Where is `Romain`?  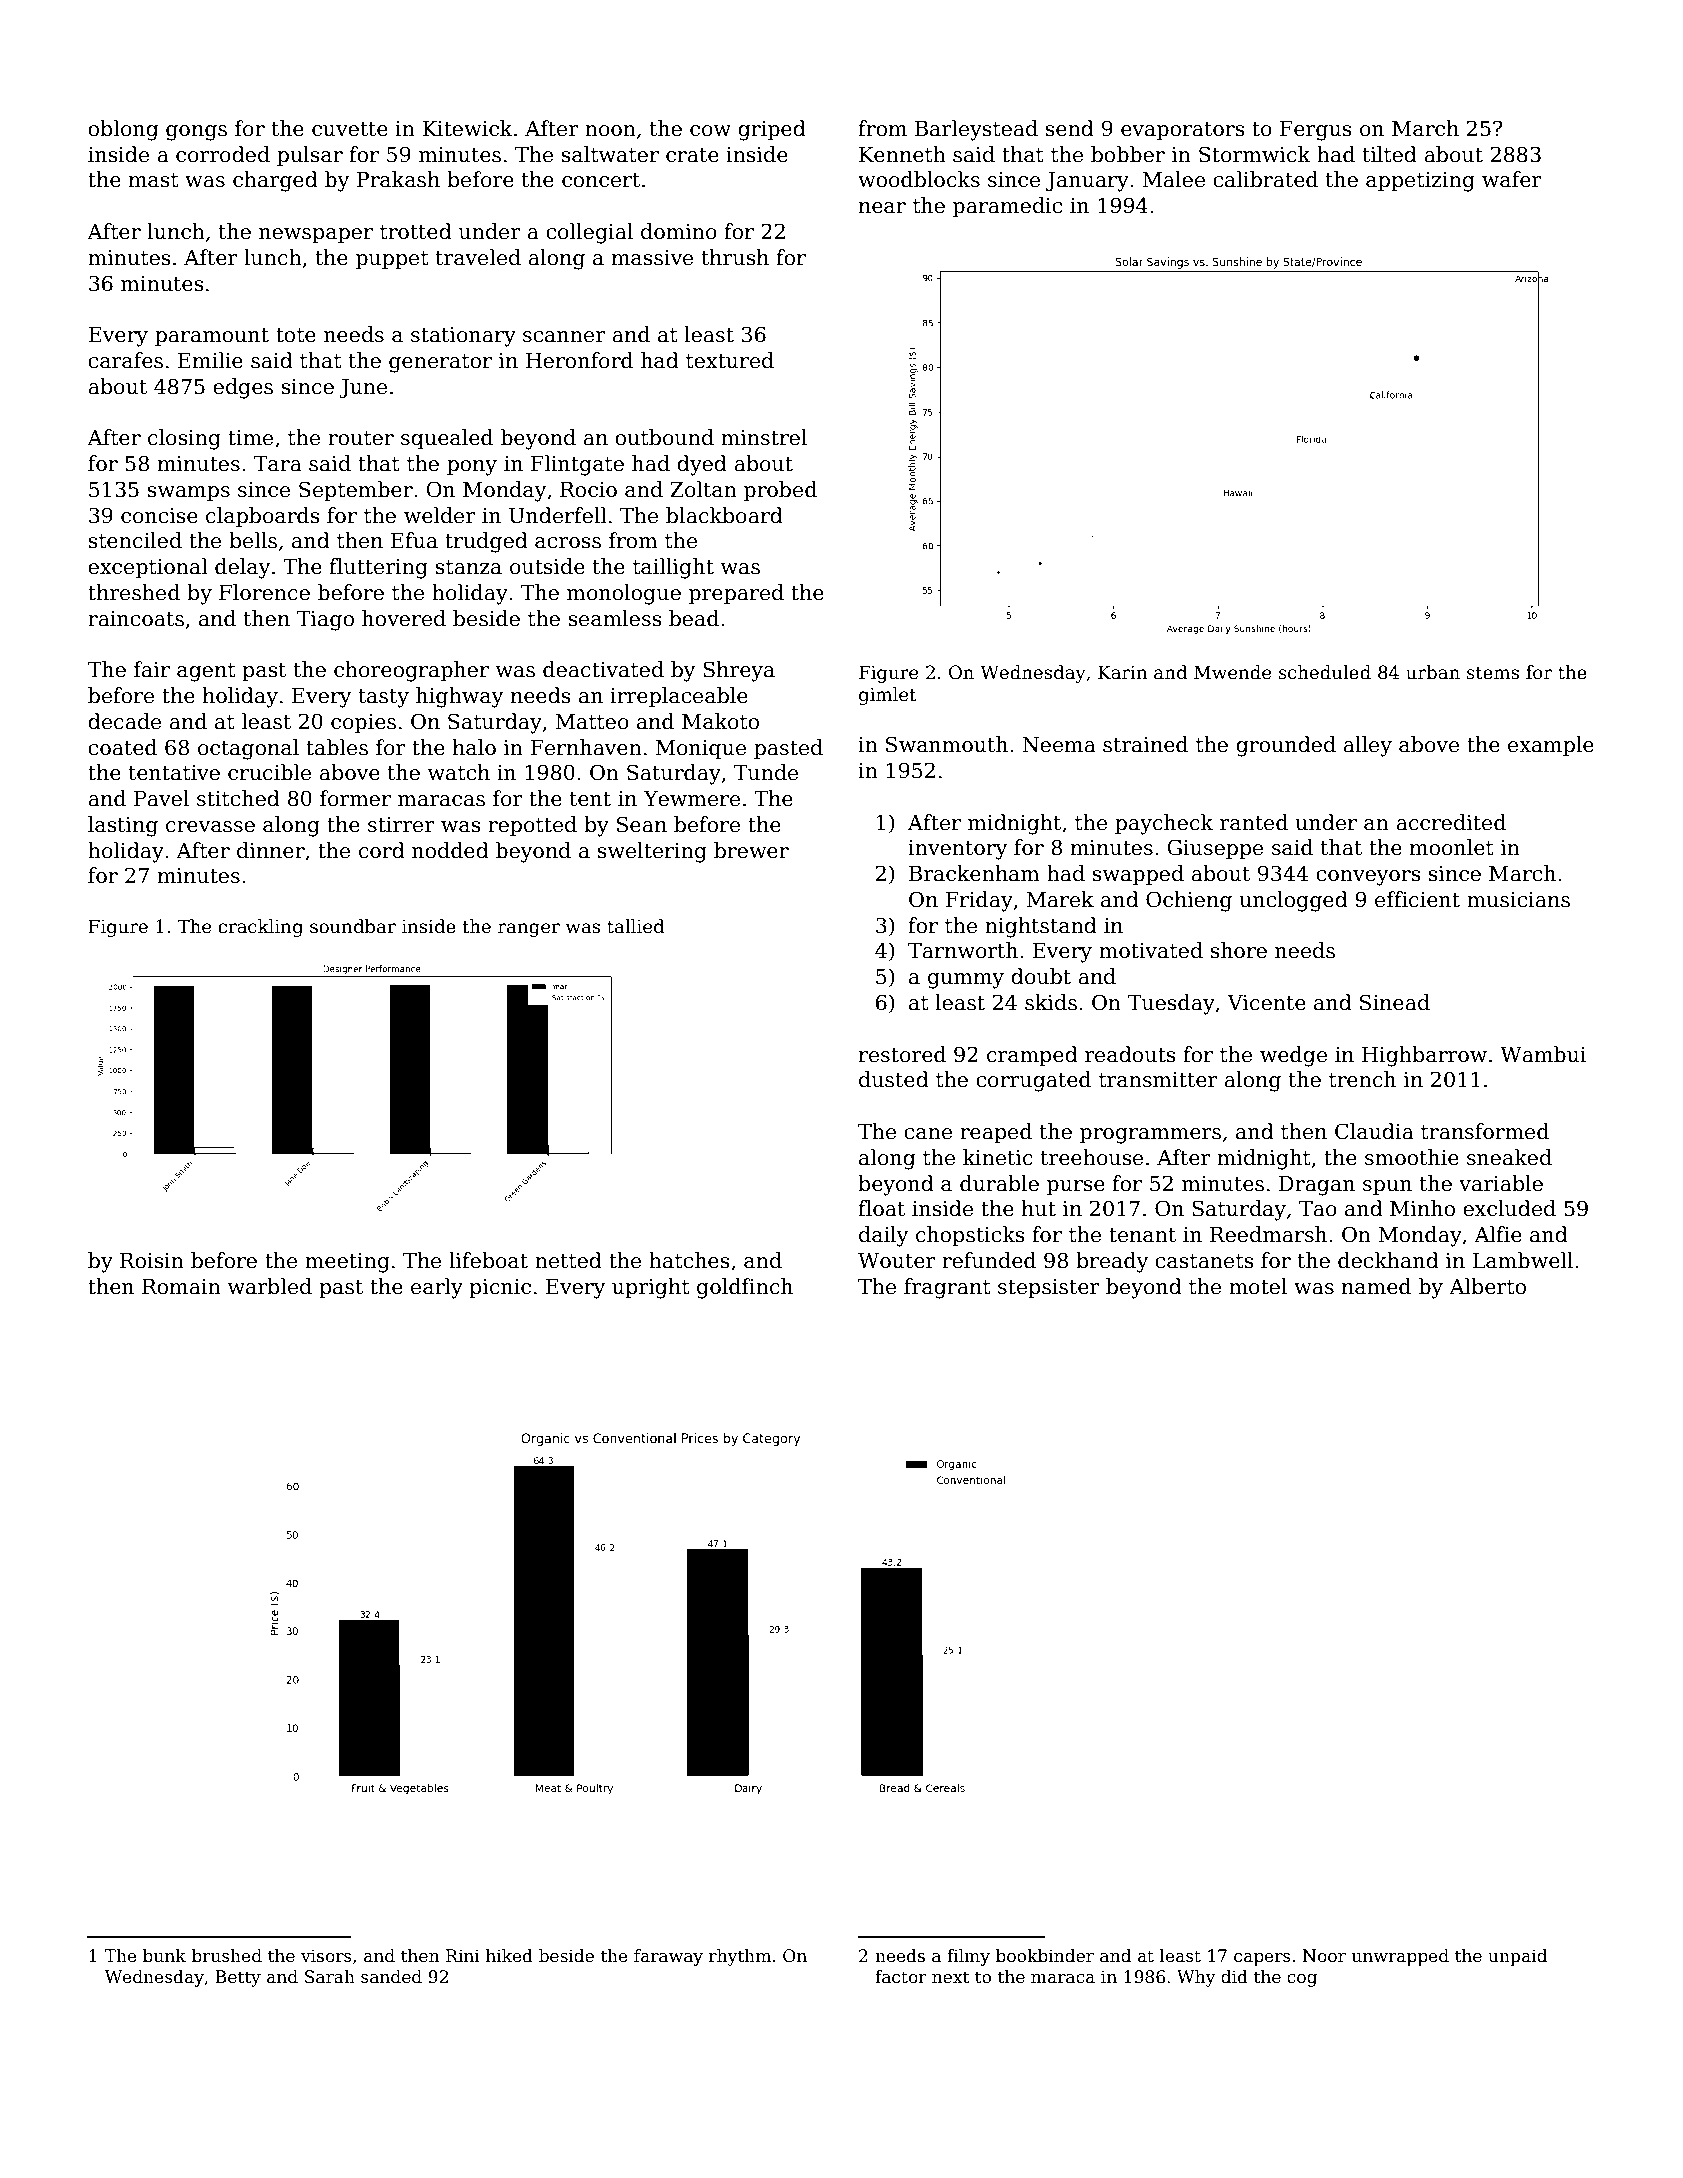
Romain is located at coordinates (181, 1287).
